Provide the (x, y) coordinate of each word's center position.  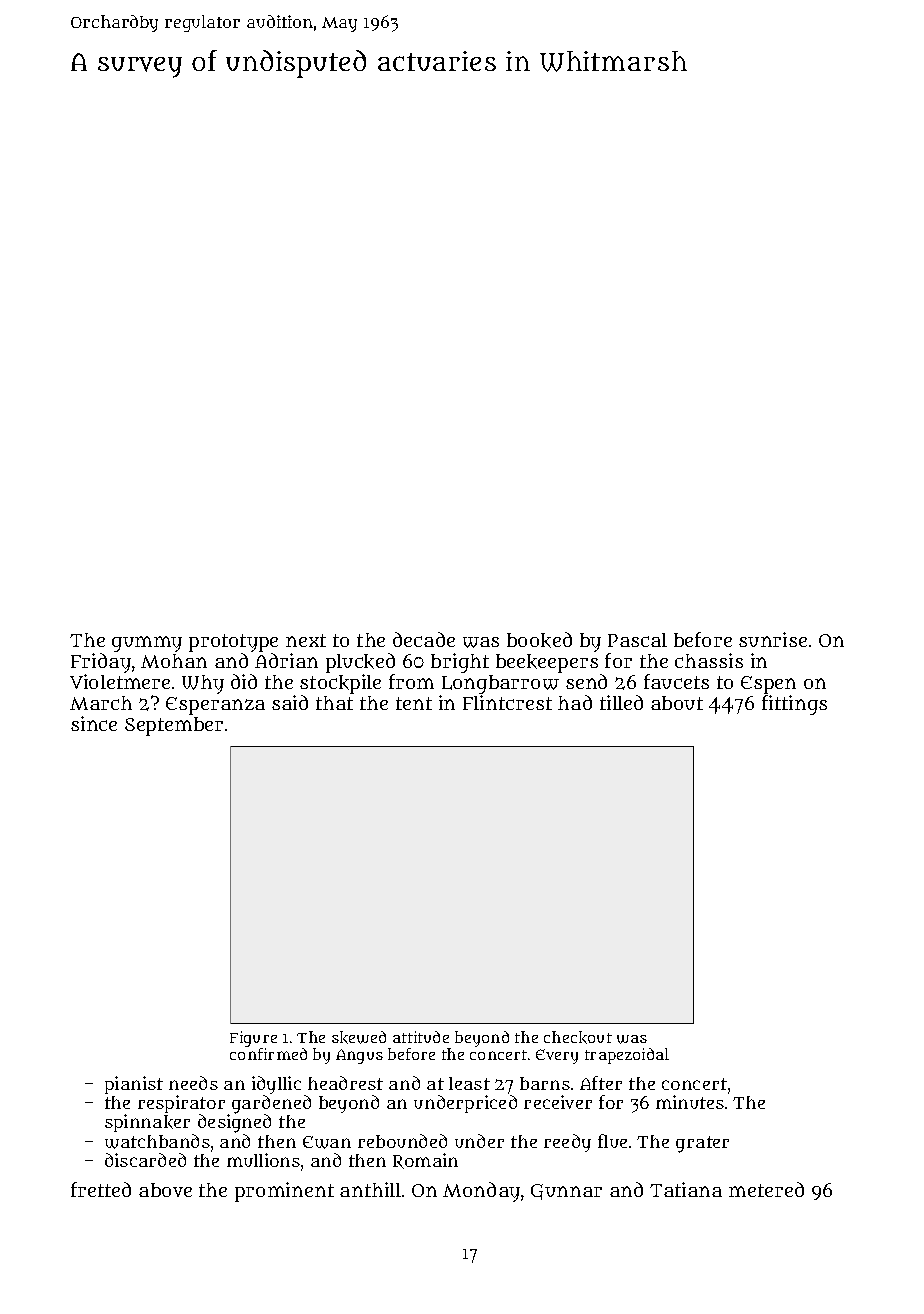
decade (424, 639)
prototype (233, 643)
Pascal (637, 640)
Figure (253, 1039)
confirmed (268, 1054)
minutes (690, 1102)
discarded (145, 1160)
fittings (794, 705)
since (94, 723)
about (677, 703)
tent (414, 703)
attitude (421, 1037)
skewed (359, 1037)
